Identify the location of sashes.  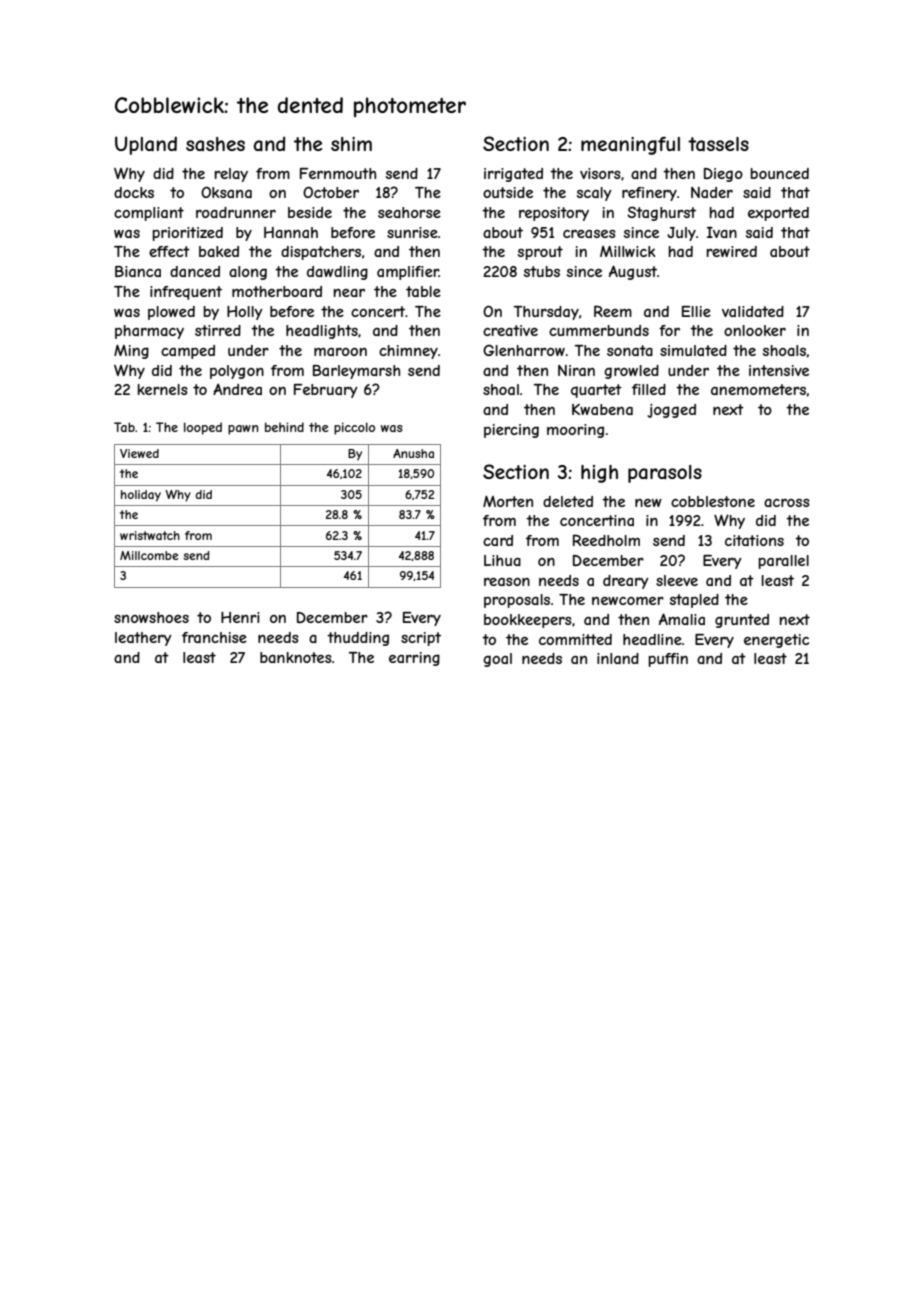
(215, 144).
